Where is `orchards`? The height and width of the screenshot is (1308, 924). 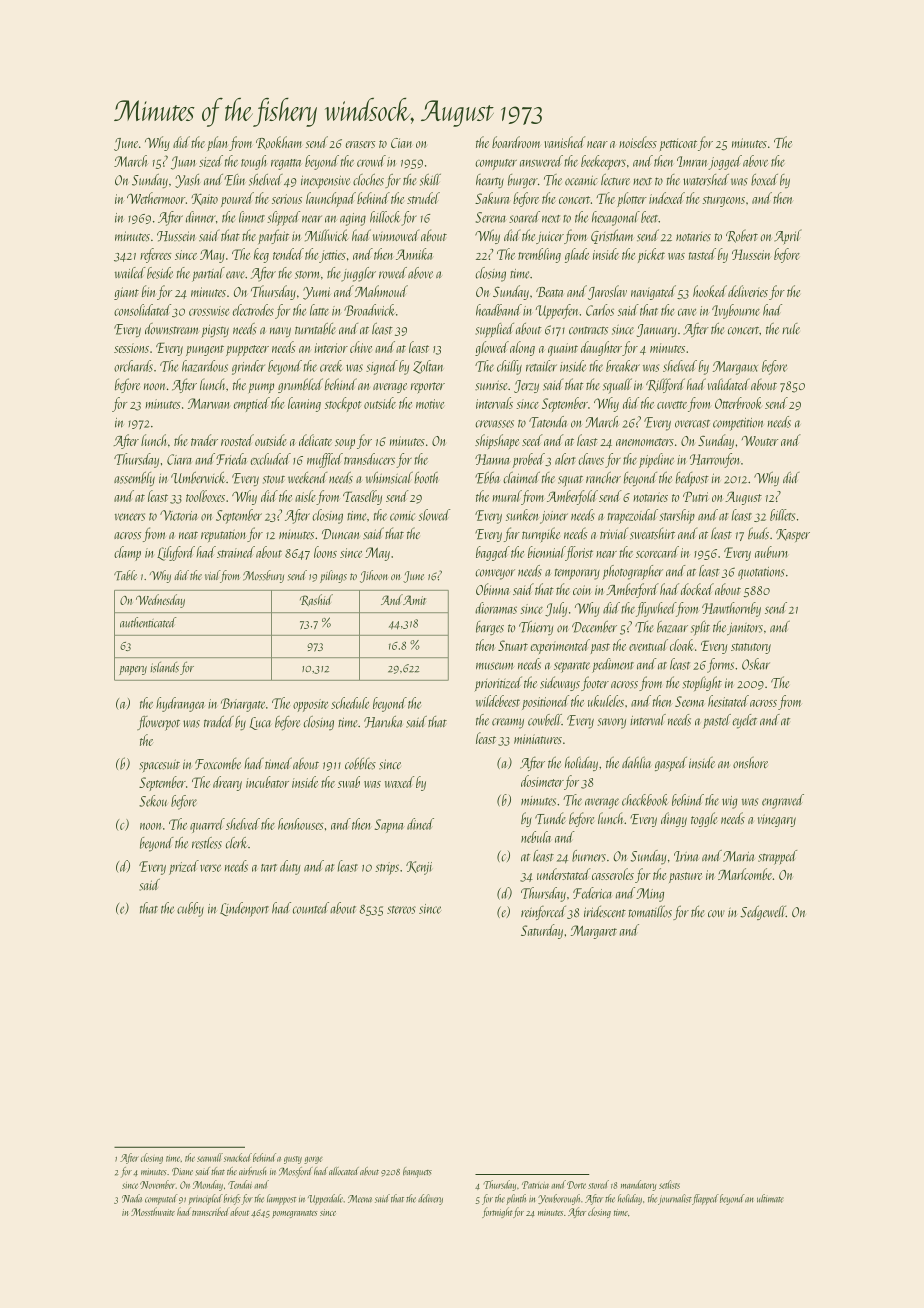
orchards is located at coordinates (133, 366).
